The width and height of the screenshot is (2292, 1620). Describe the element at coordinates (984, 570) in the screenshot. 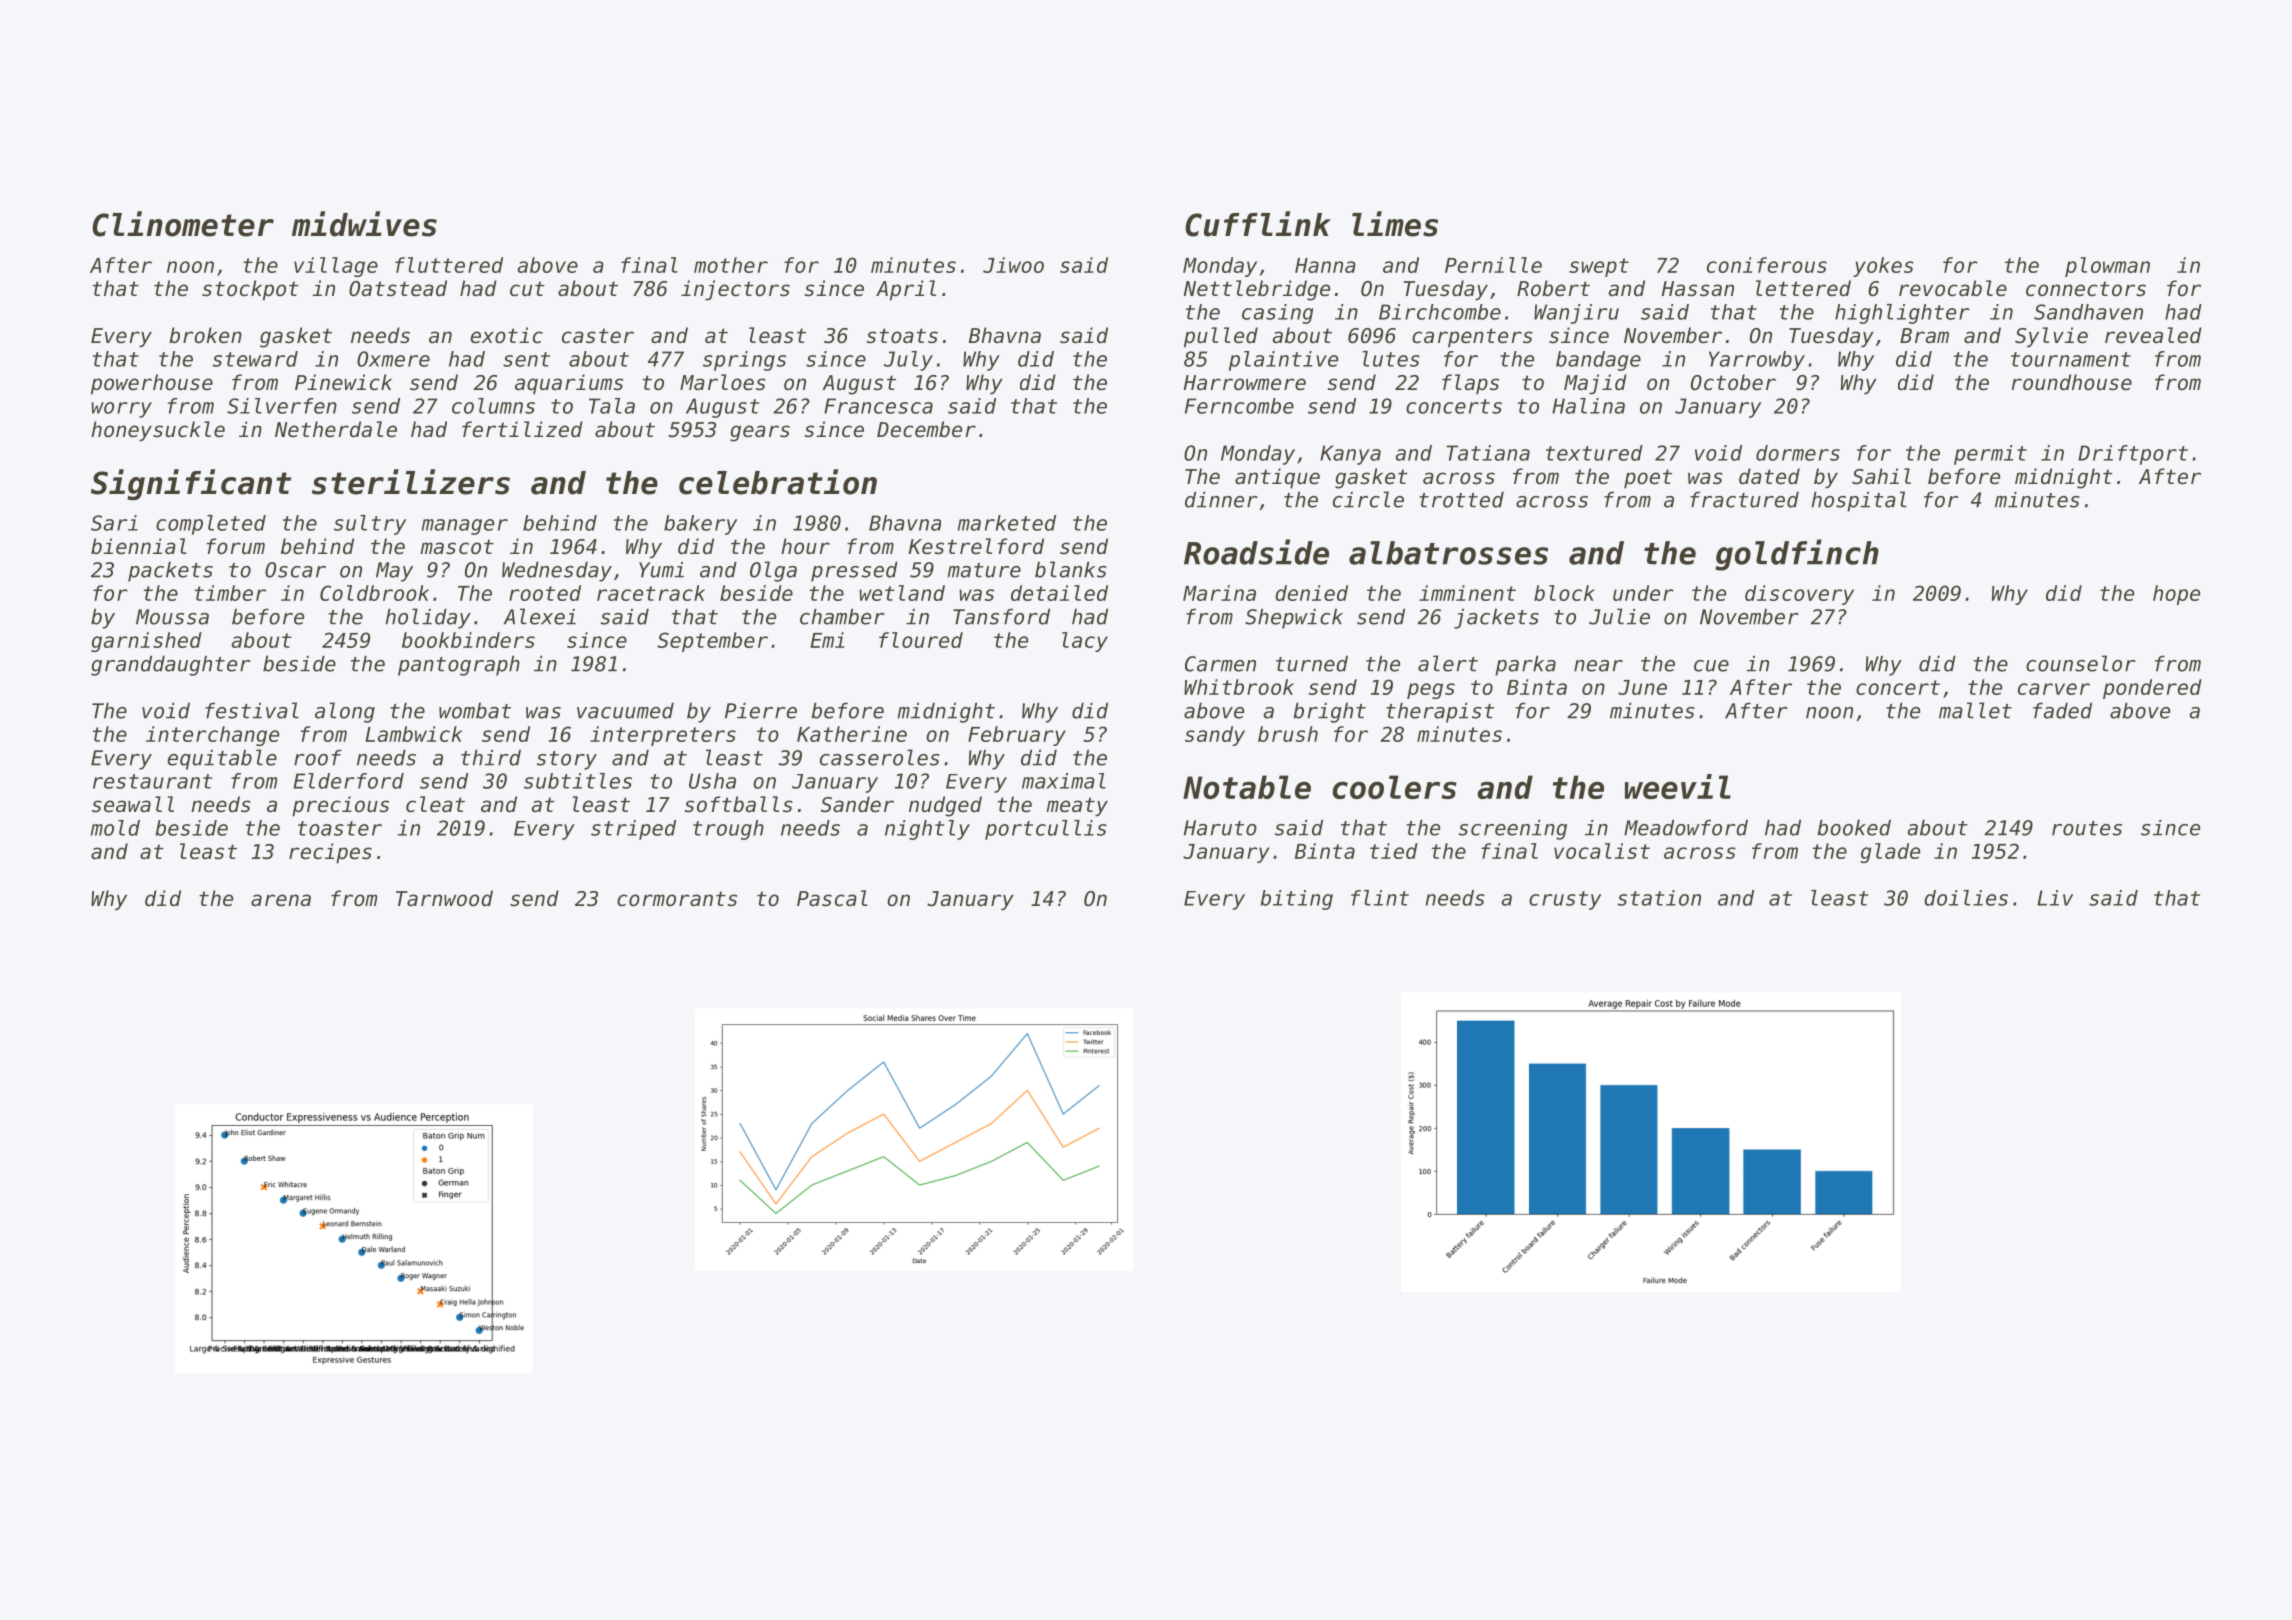

I see `mature` at that location.
